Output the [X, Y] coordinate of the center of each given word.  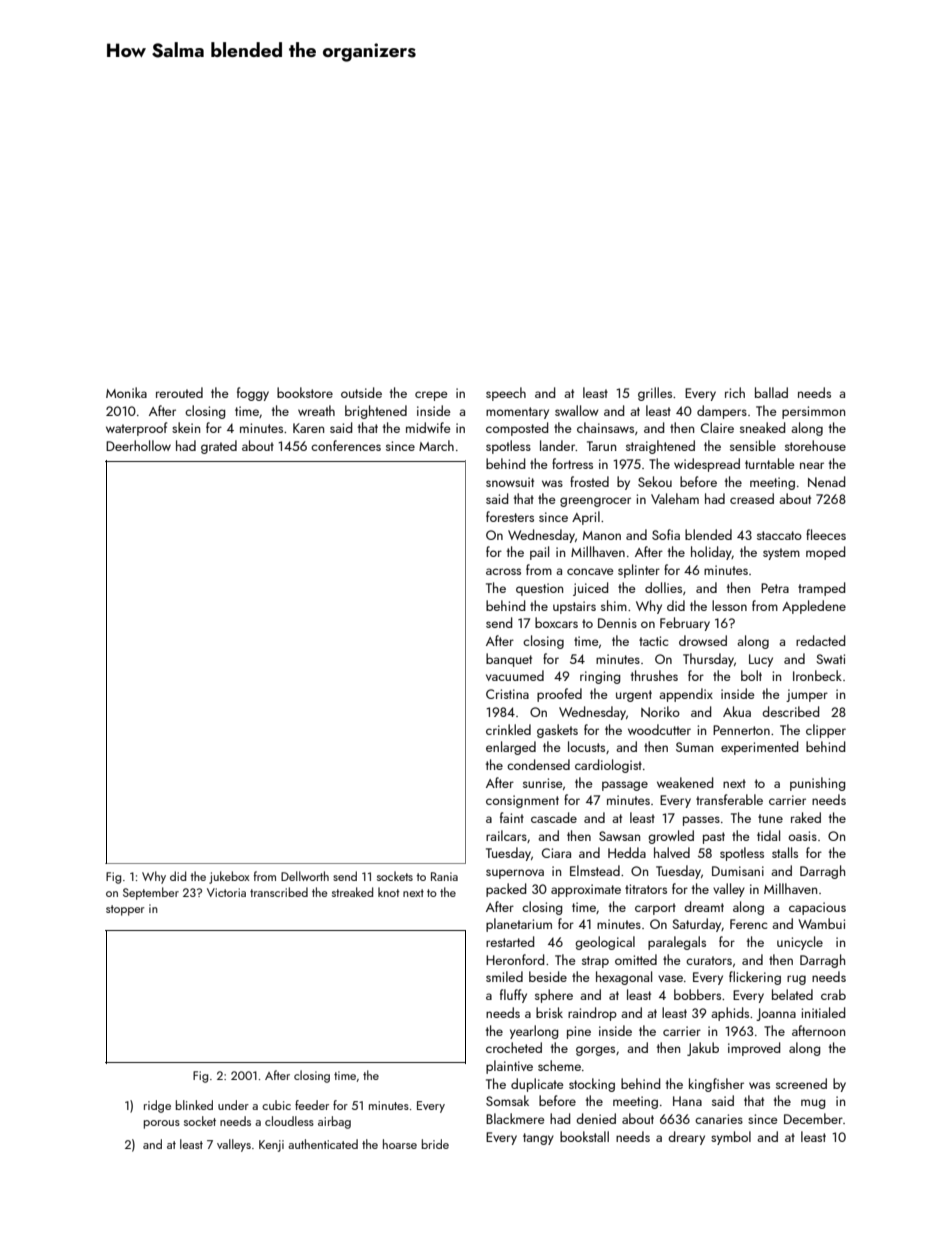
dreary [686, 1138]
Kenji [271, 1146]
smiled [504, 976]
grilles [655, 394]
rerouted [179, 392]
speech [506, 394]
